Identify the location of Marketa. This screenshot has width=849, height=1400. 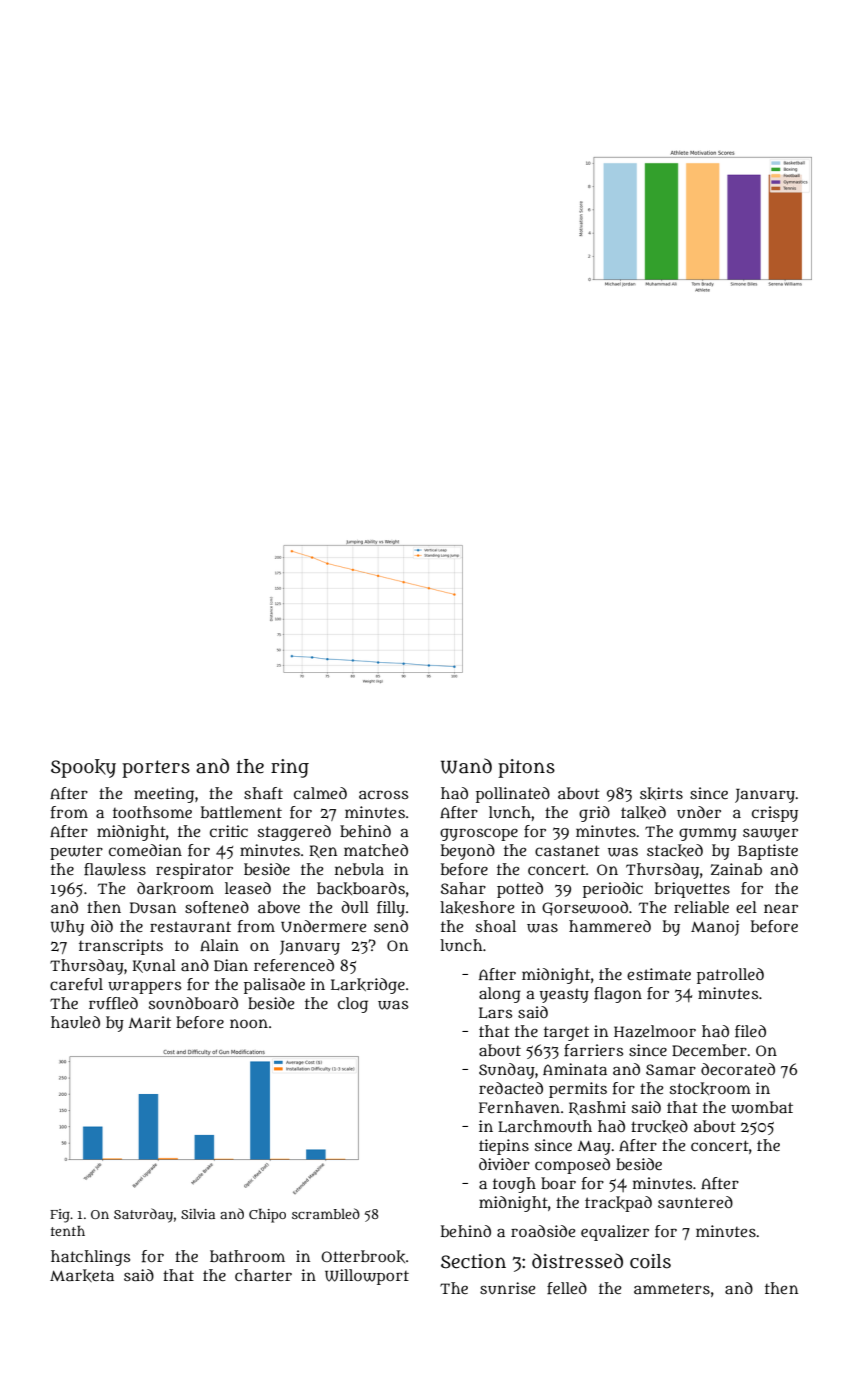
(82, 1275).
